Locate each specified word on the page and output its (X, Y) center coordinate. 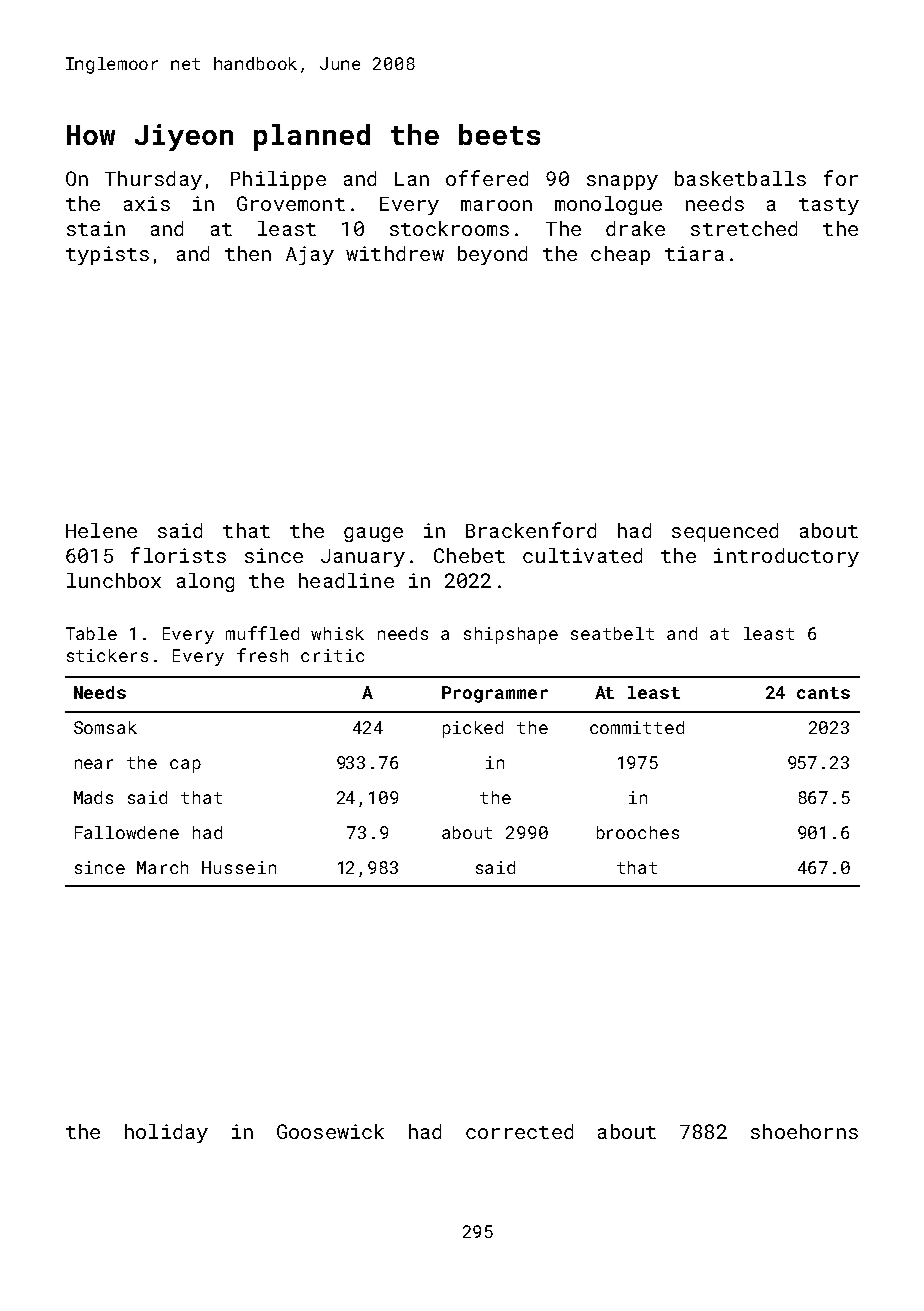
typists (107, 255)
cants (823, 693)
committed (637, 727)
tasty (829, 206)
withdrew (395, 253)
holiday (166, 1133)
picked (473, 729)
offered (487, 178)
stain (96, 228)
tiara (694, 253)
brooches (638, 832)
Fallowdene (127, 832)
